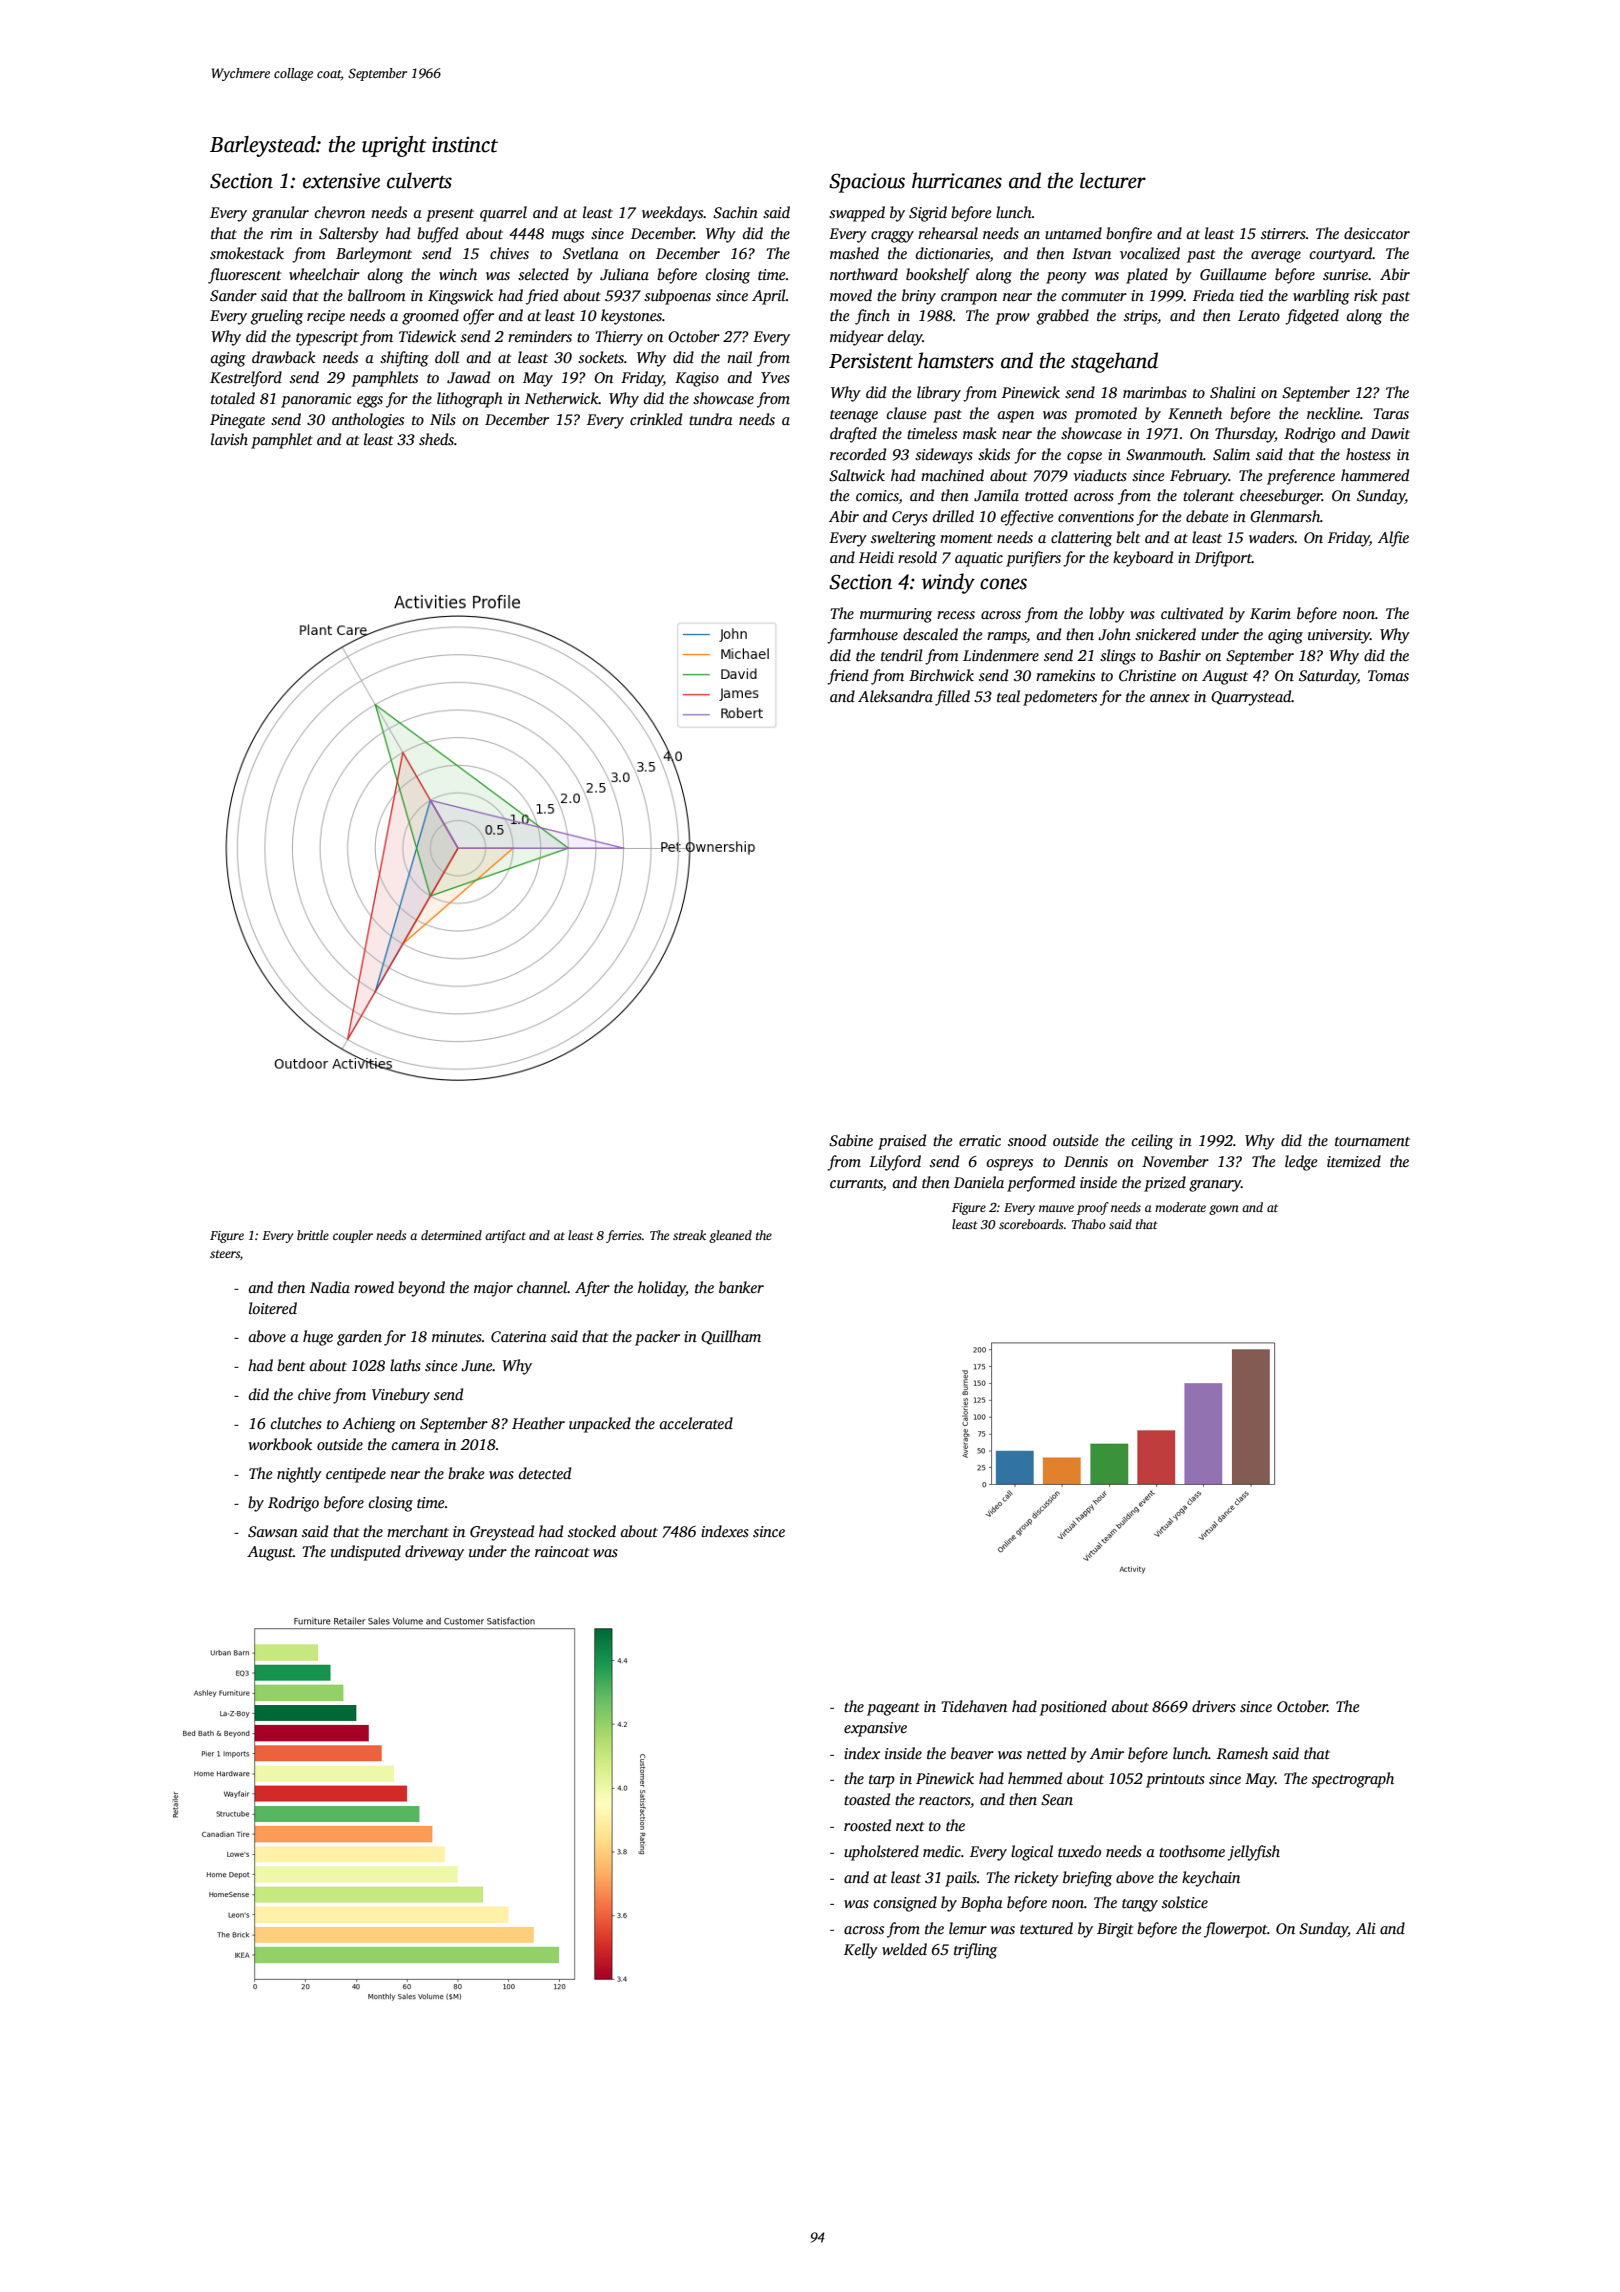  Describe the element at coordinates (313, 1235) in the document. I see `brittle` at that location.
